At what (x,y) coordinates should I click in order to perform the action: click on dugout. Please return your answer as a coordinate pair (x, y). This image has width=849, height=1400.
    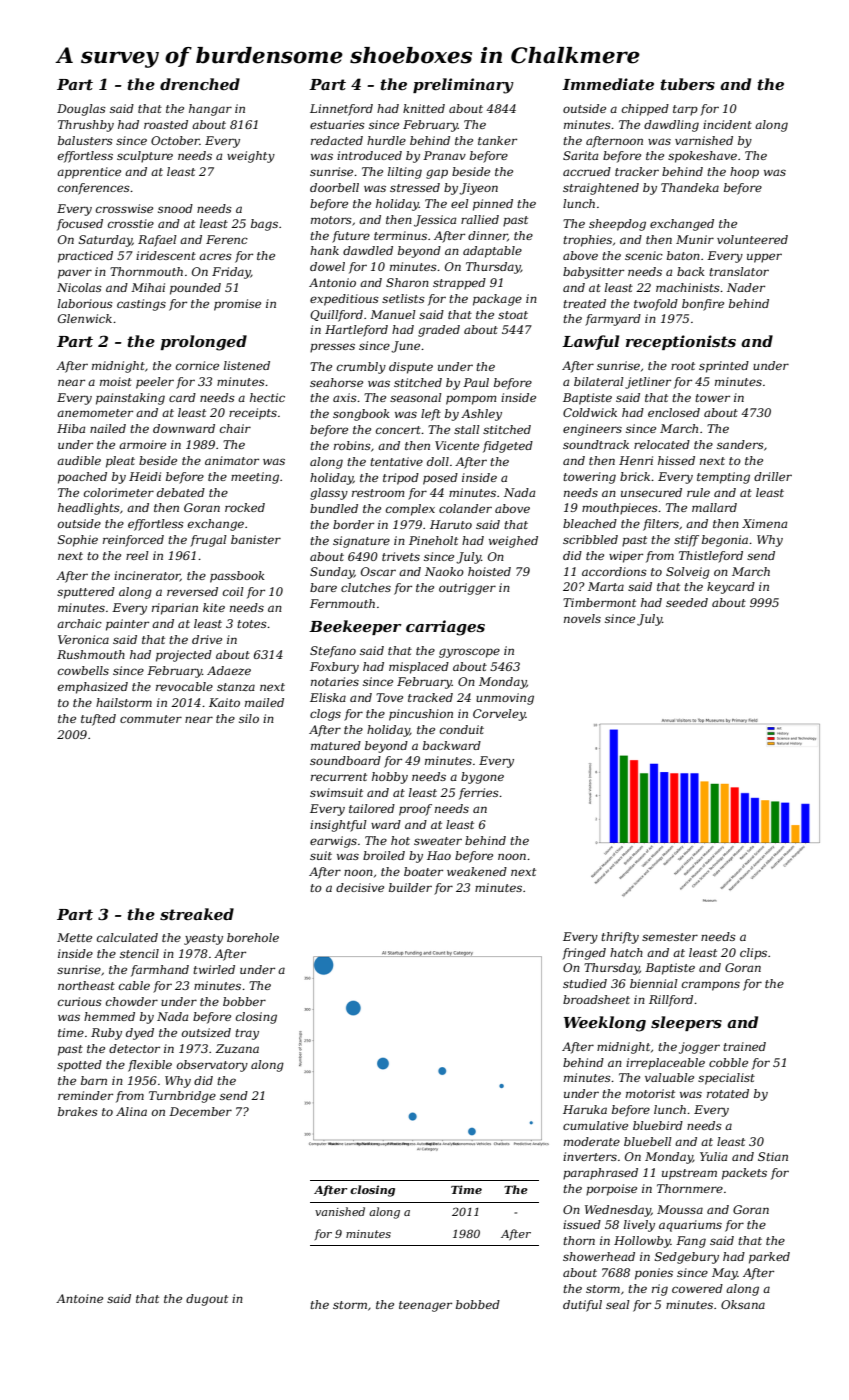
    Looking at the image, I should click on (207, 1300).
